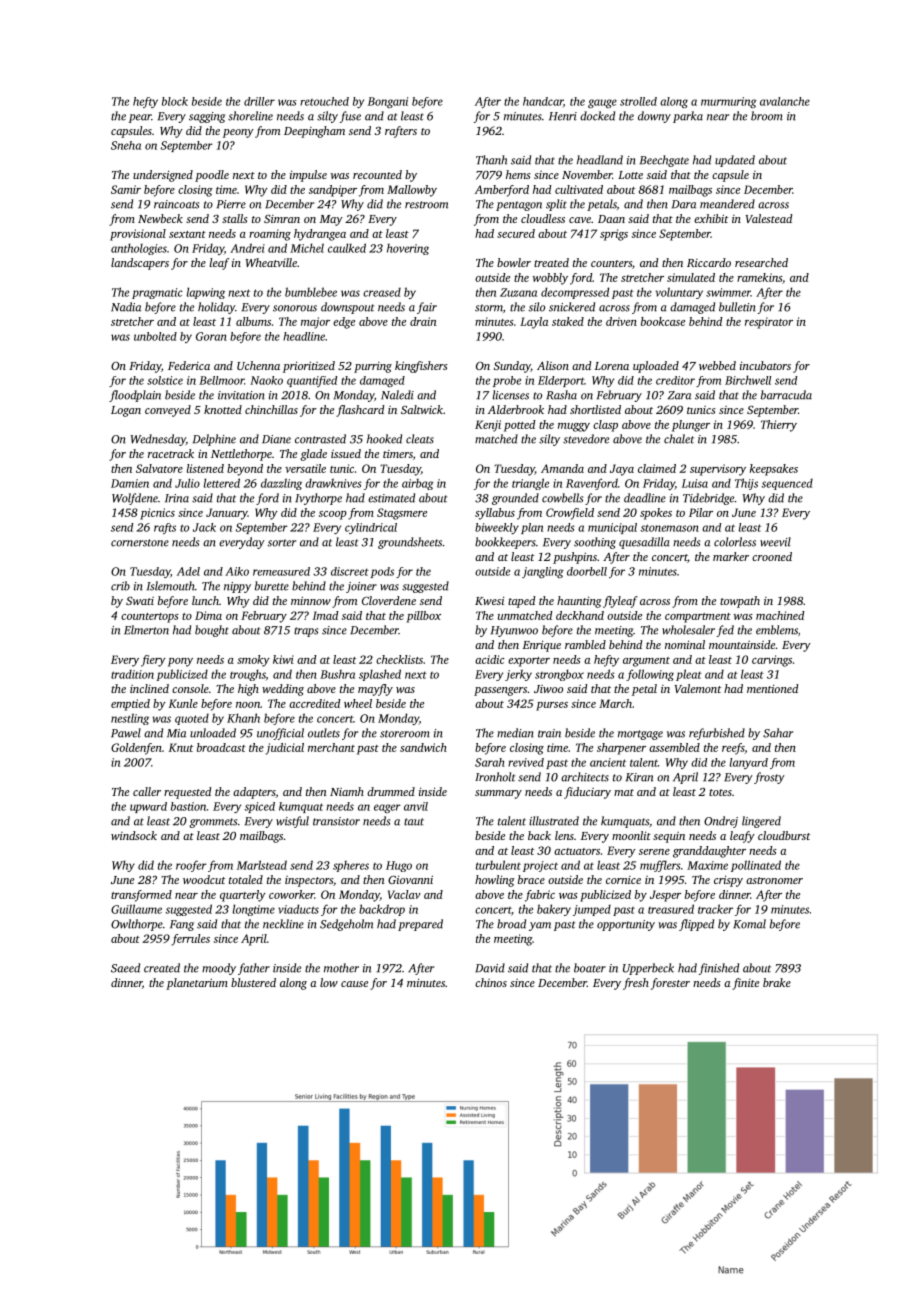 The image size is (924, 1308). Describe the element at coordinates (126, 189) in the image. I see `Samir` at that location.
